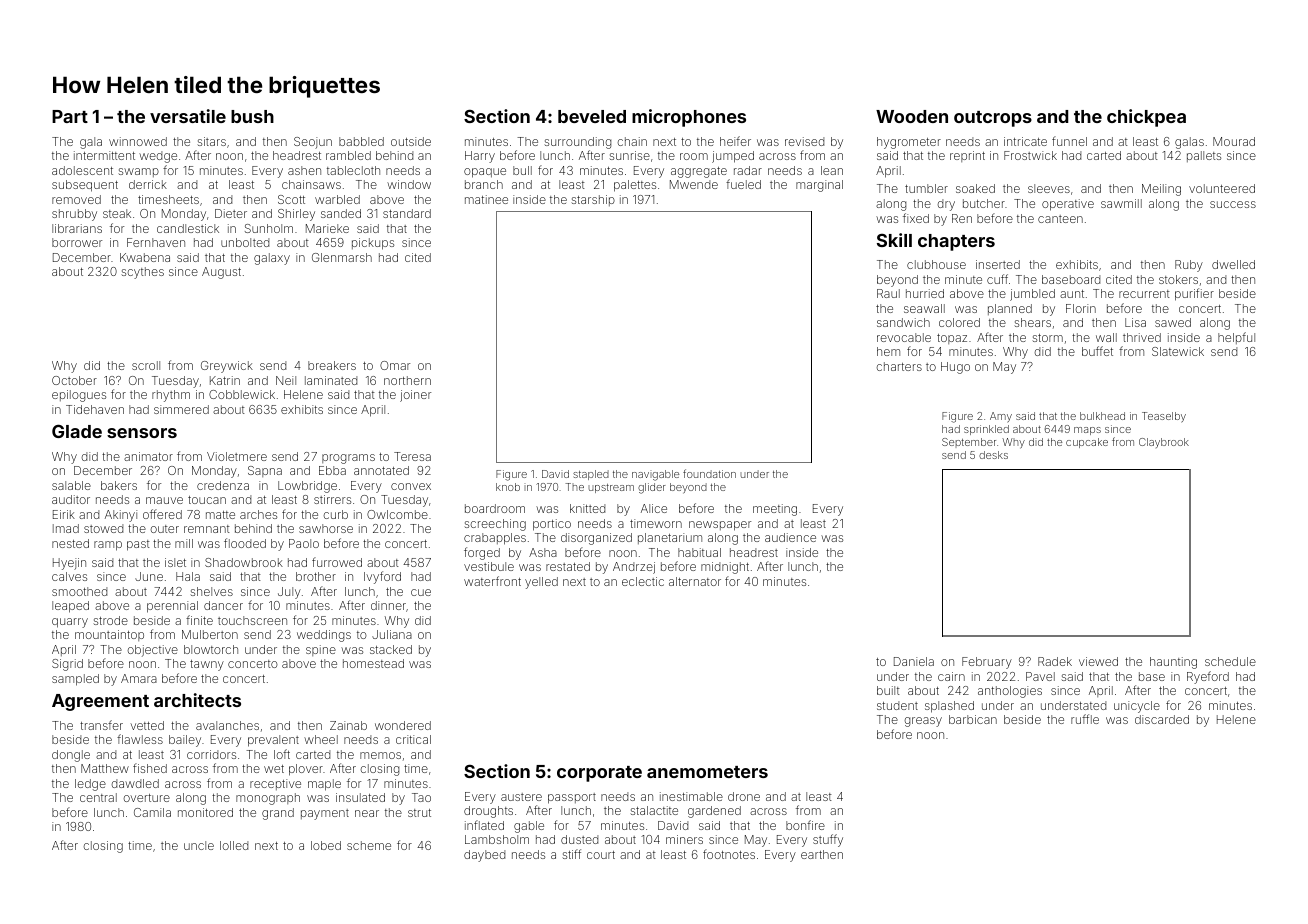  I want to click on bush, so click(252, 116).
